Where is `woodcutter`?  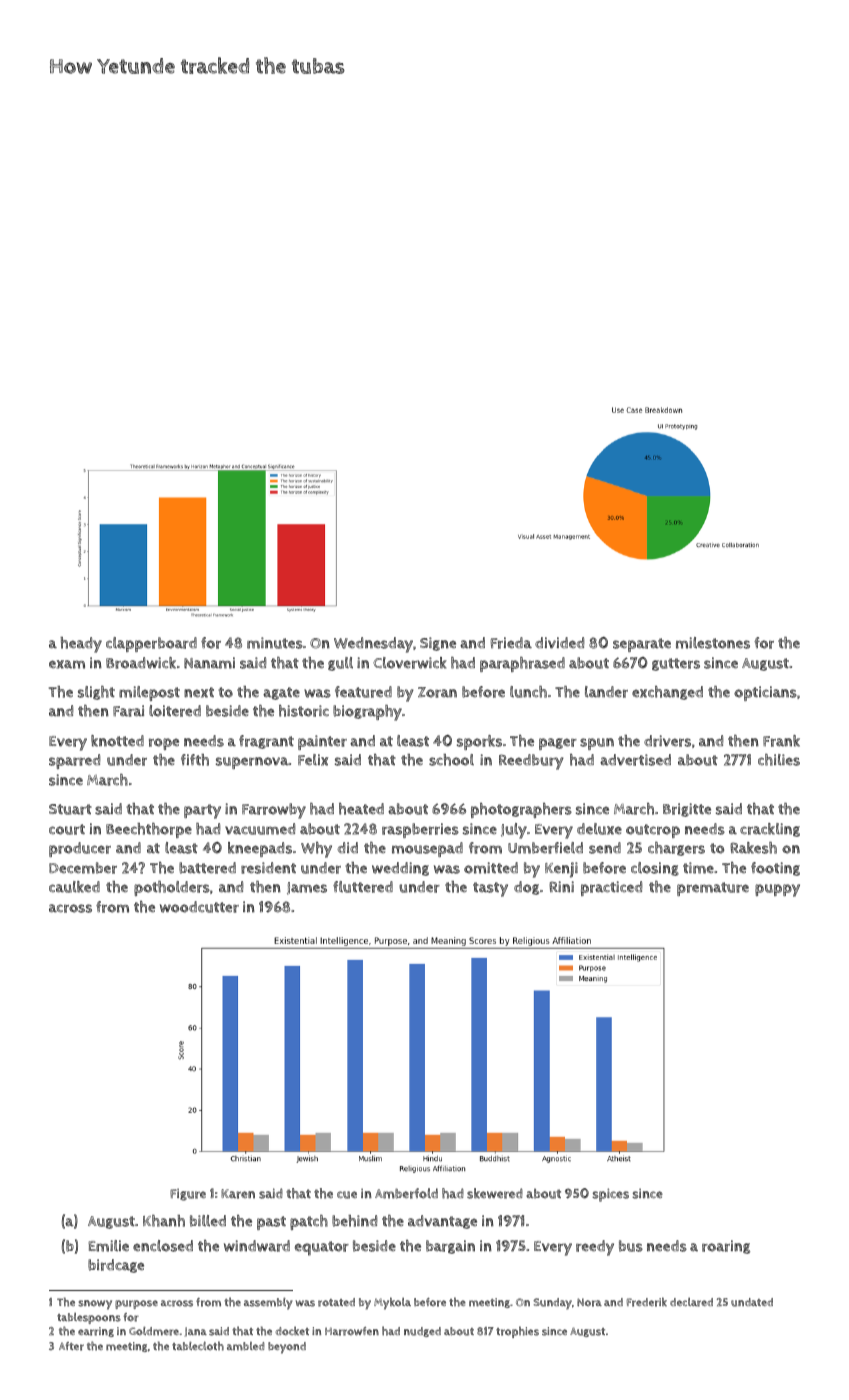
woodcutter is located at coordinates (199, 907).
